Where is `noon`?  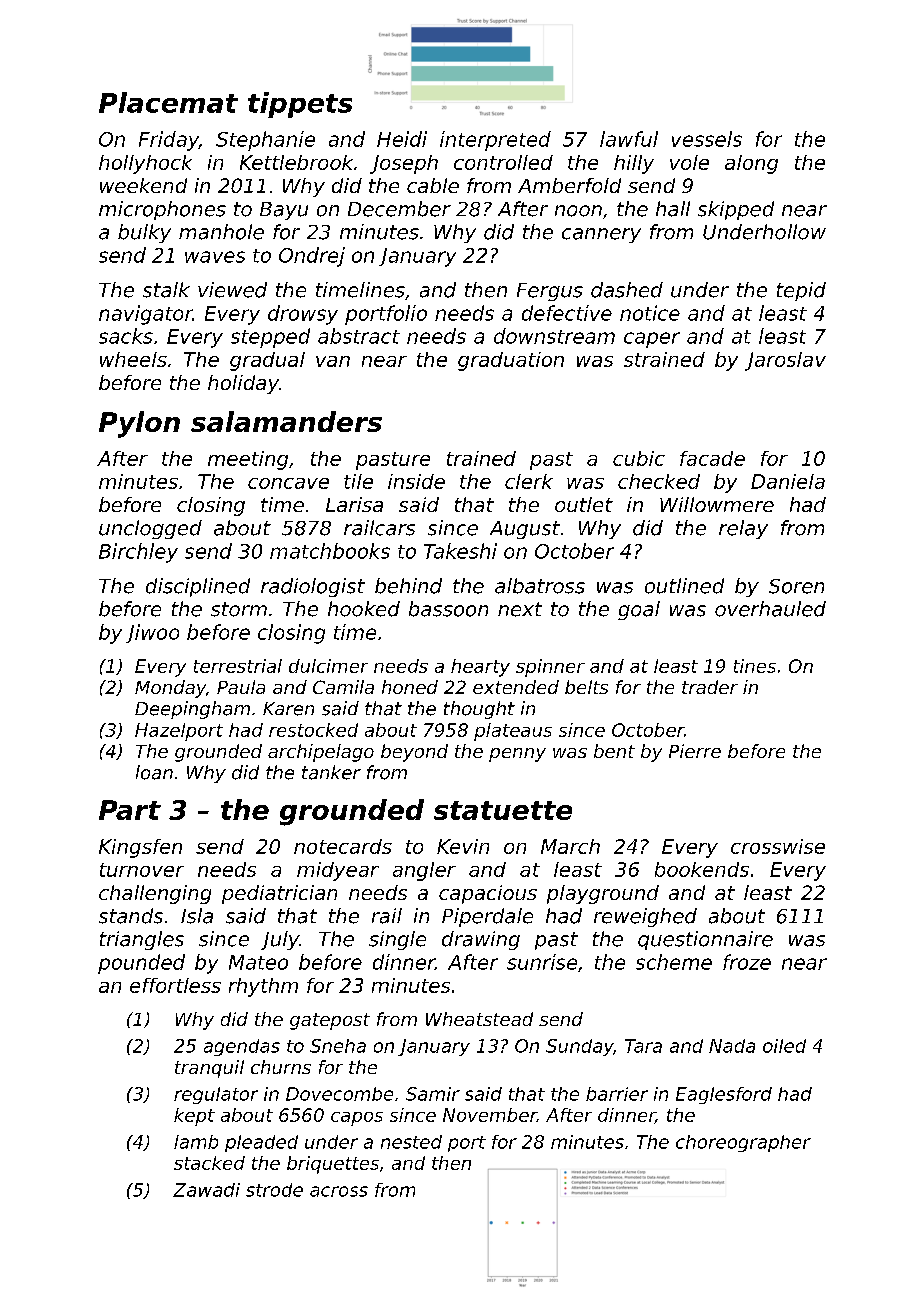
noon is located at coordinates (578, 211).
